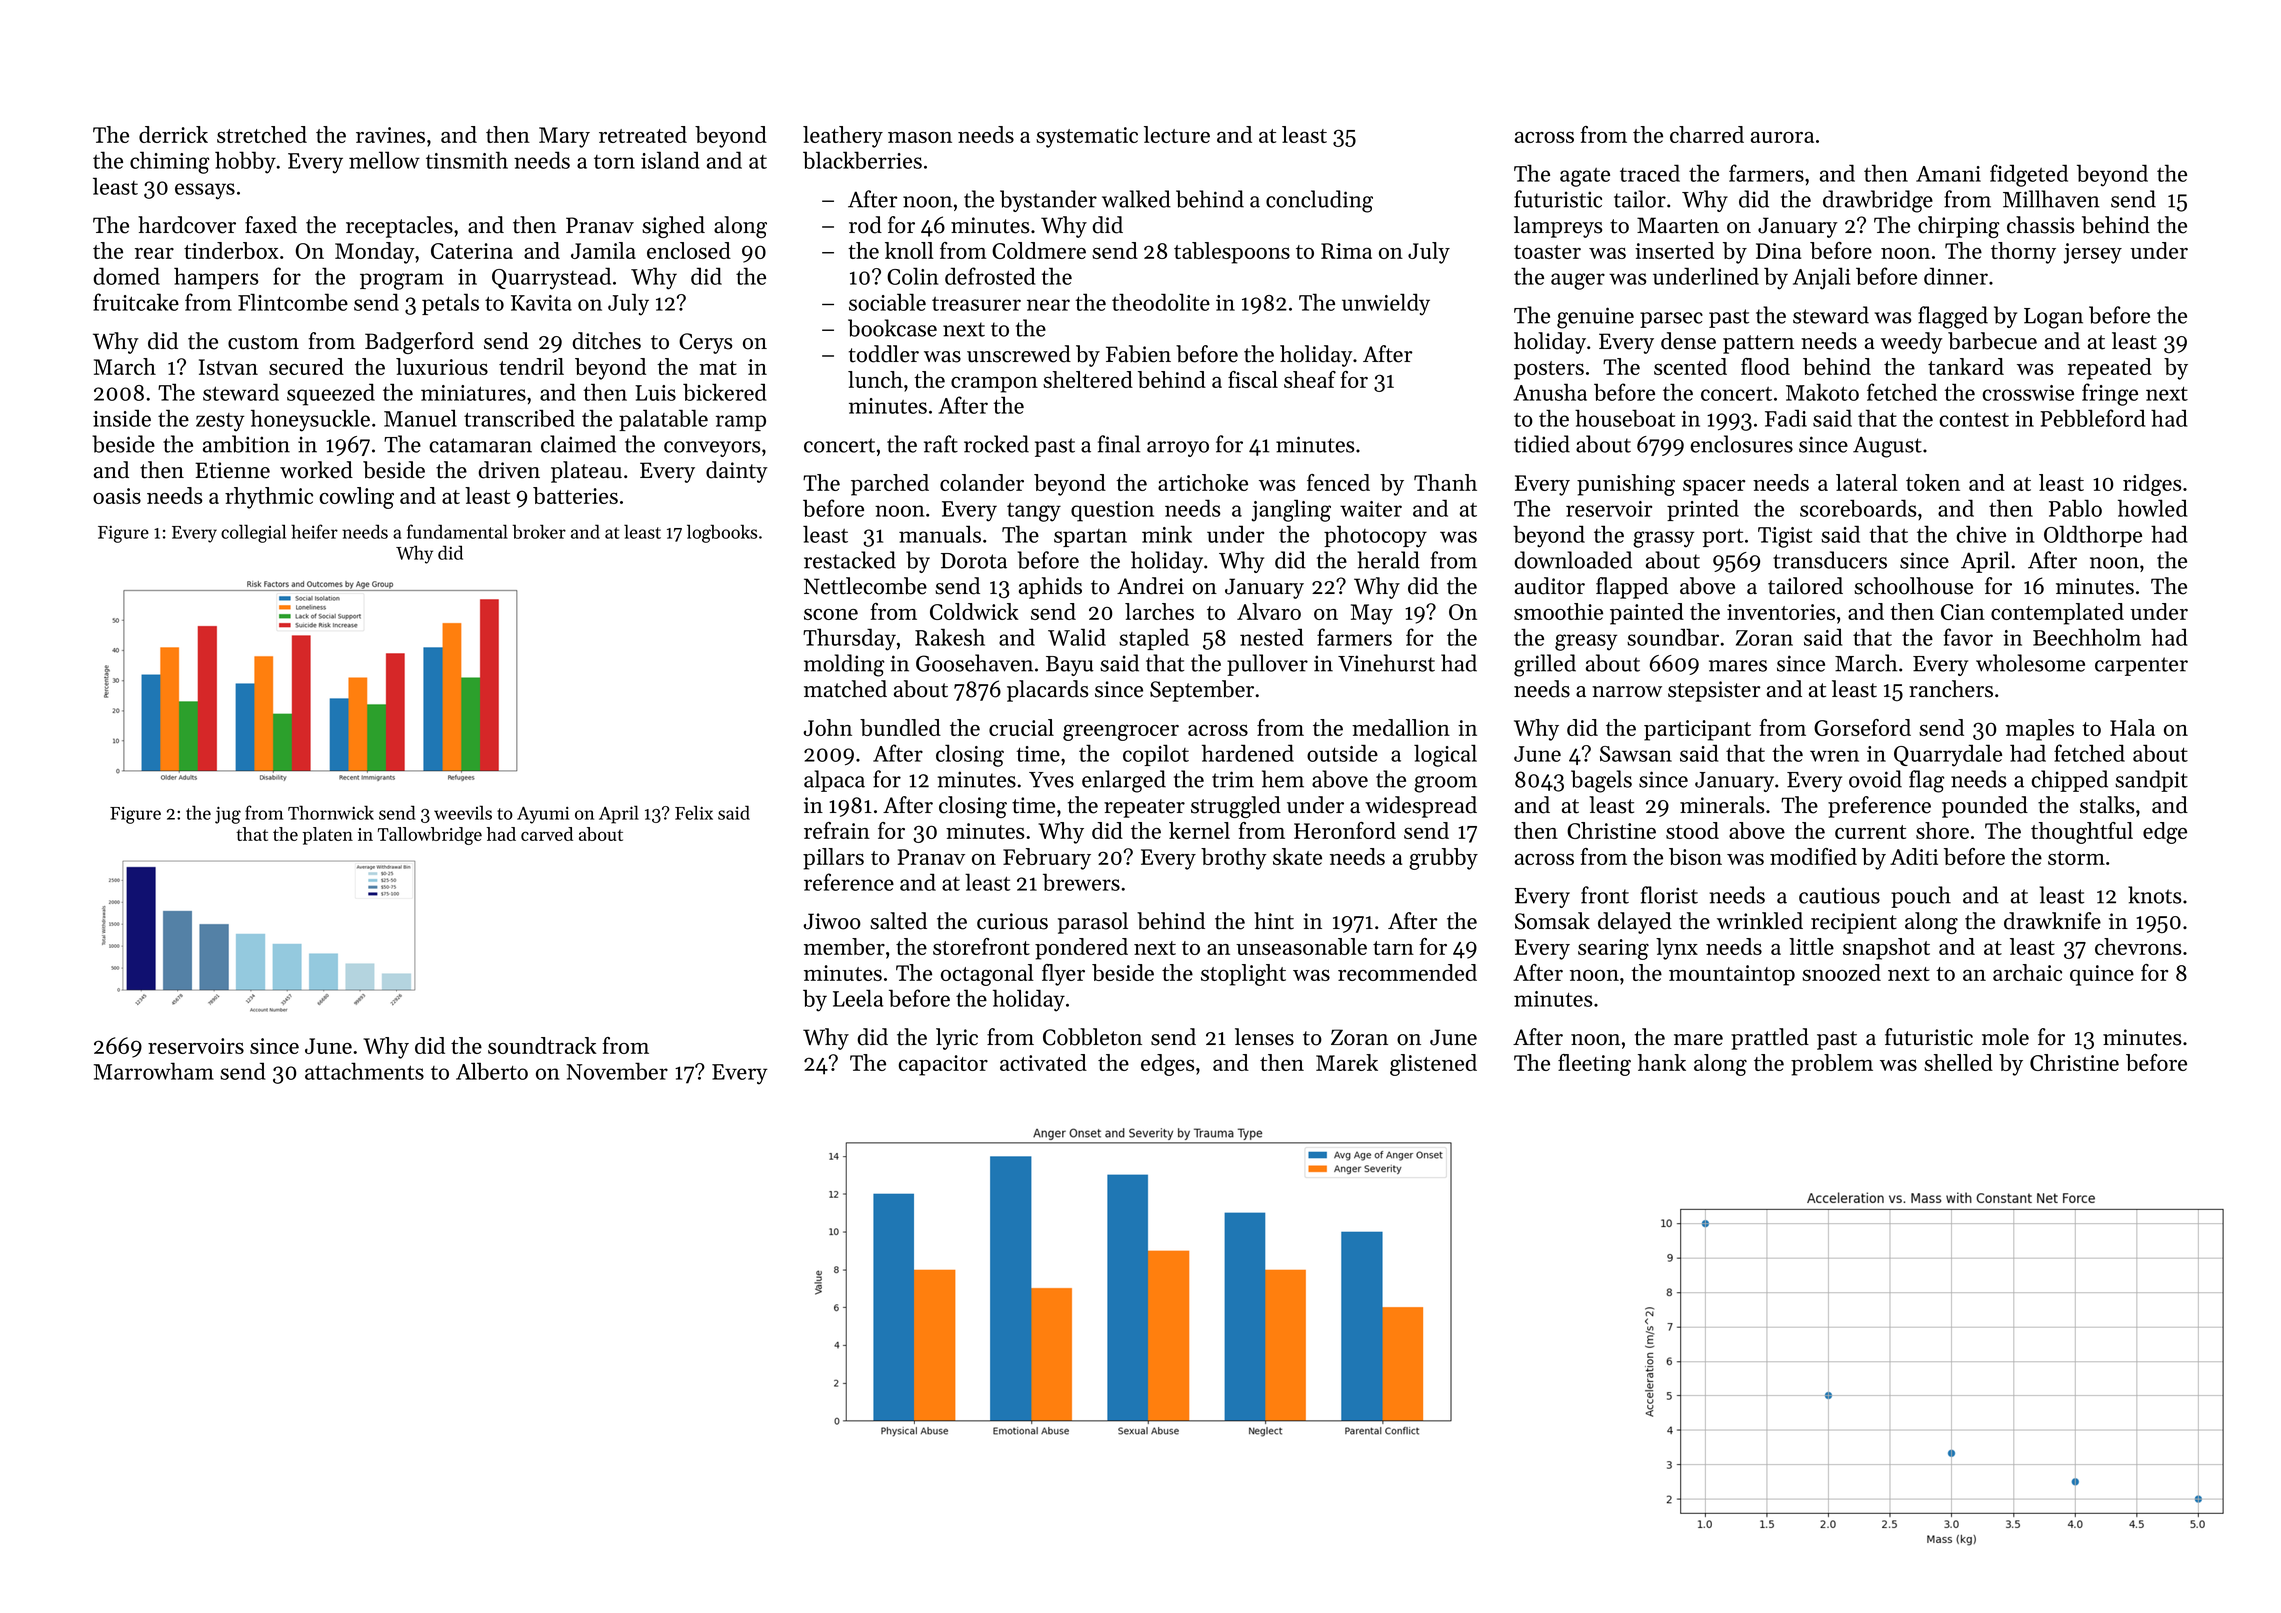  What do you see at coordinates (1092, 1037) in the screenshot?
I see `Cobbleton` at bounding box center [1092, 1037].
